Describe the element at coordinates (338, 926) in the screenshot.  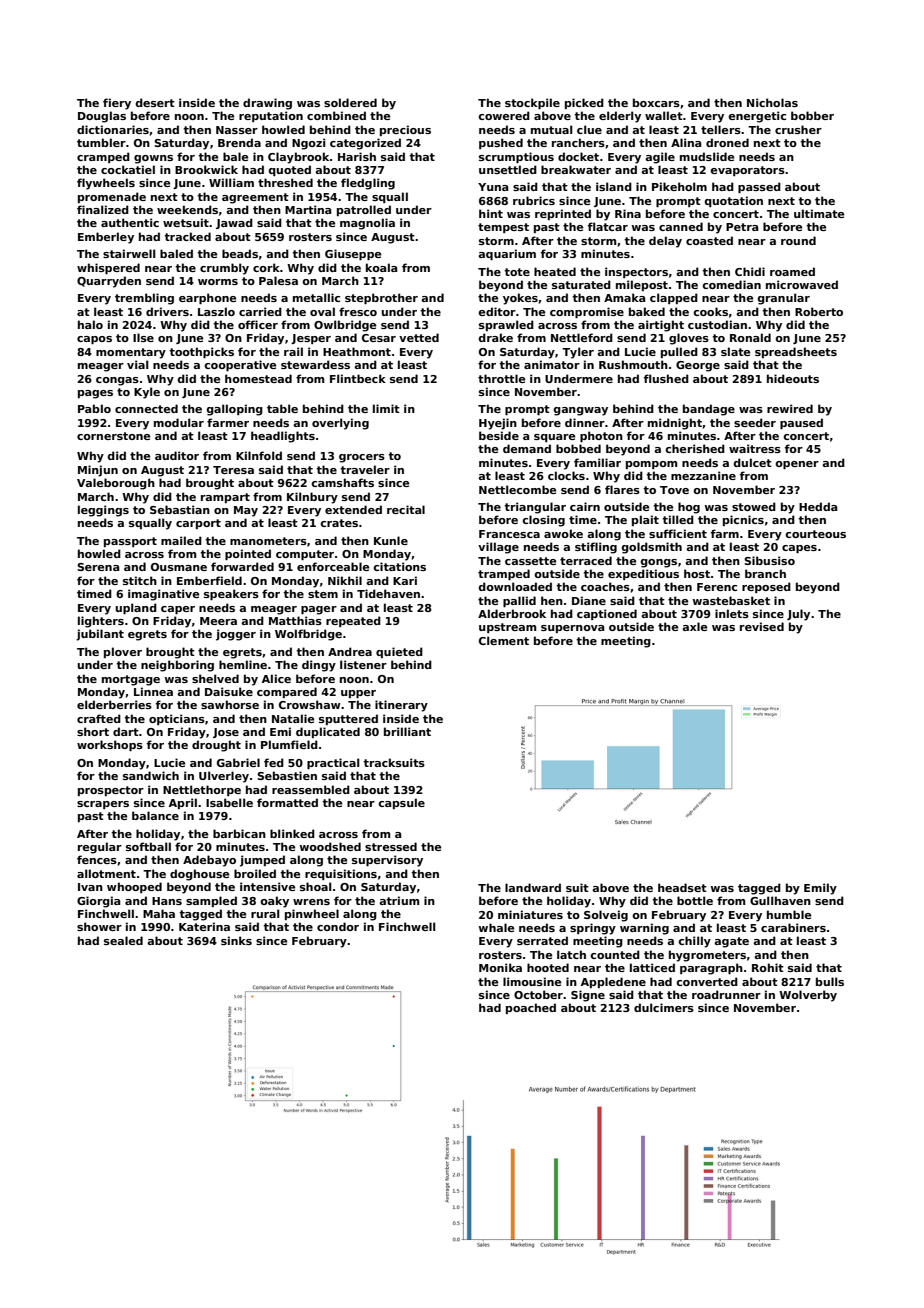
I see `condor` at that location.
